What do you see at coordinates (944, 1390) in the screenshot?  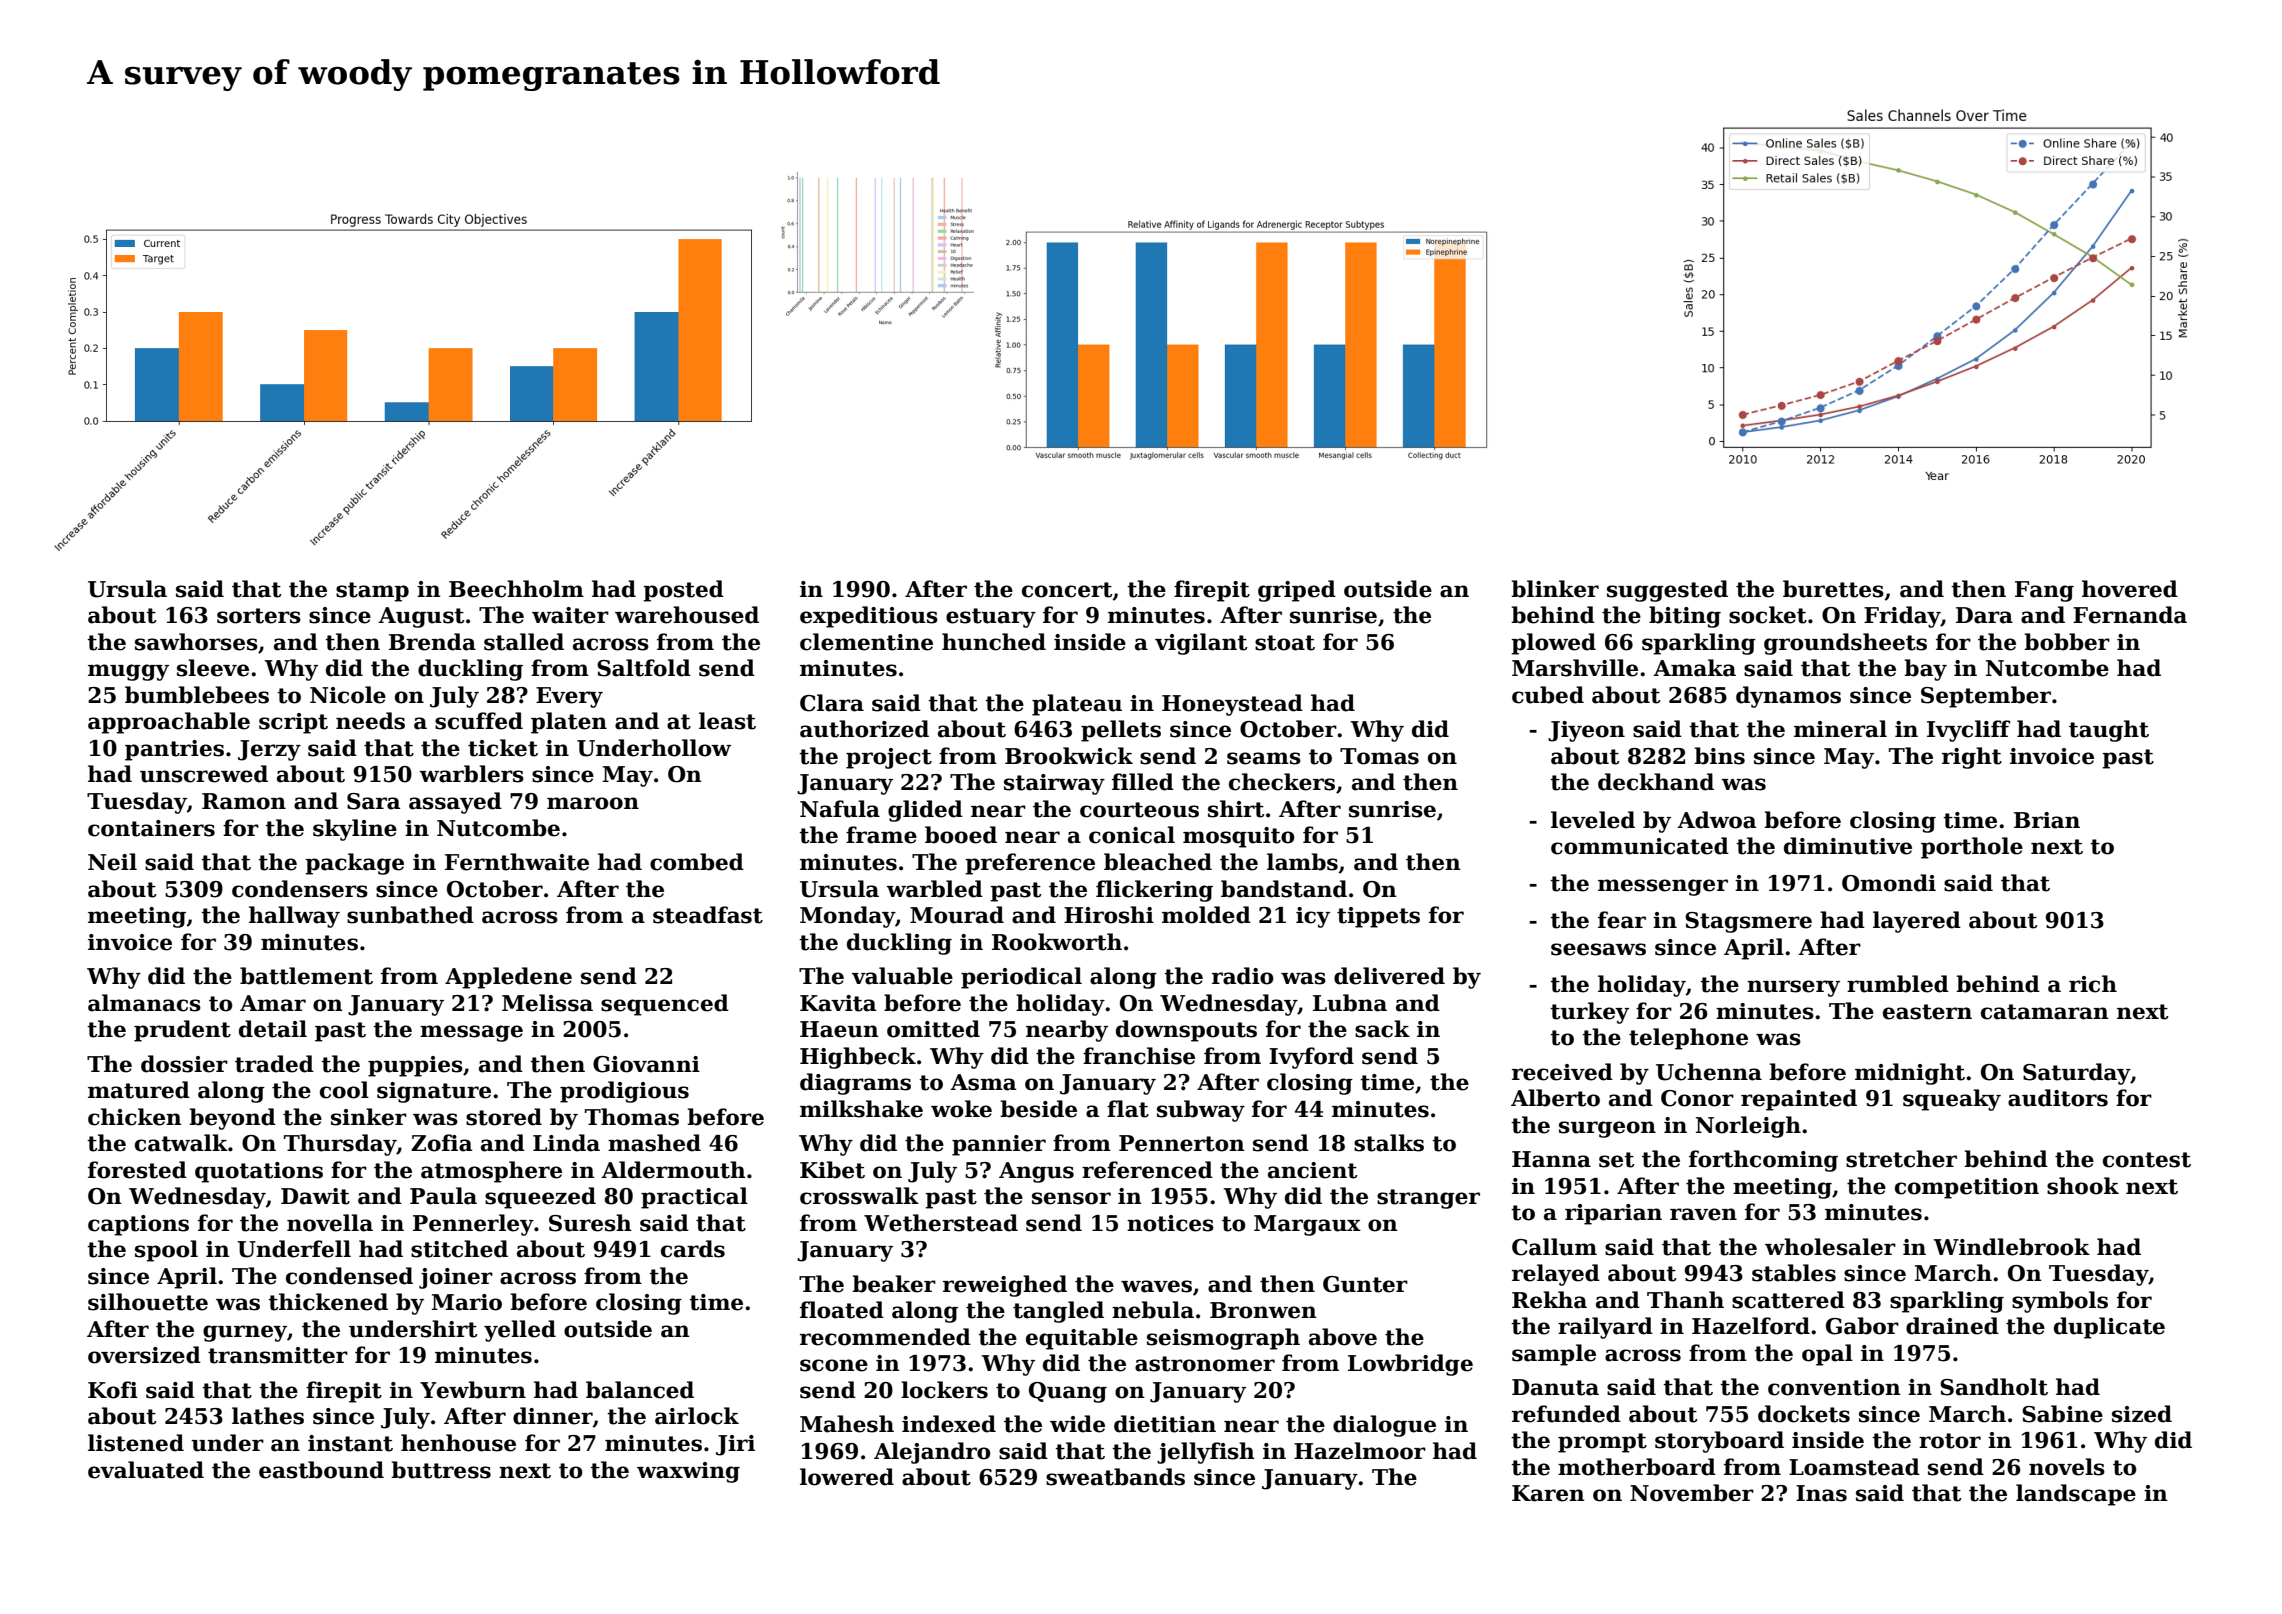 I see `lockers` at bounding box center [944, 1390].
